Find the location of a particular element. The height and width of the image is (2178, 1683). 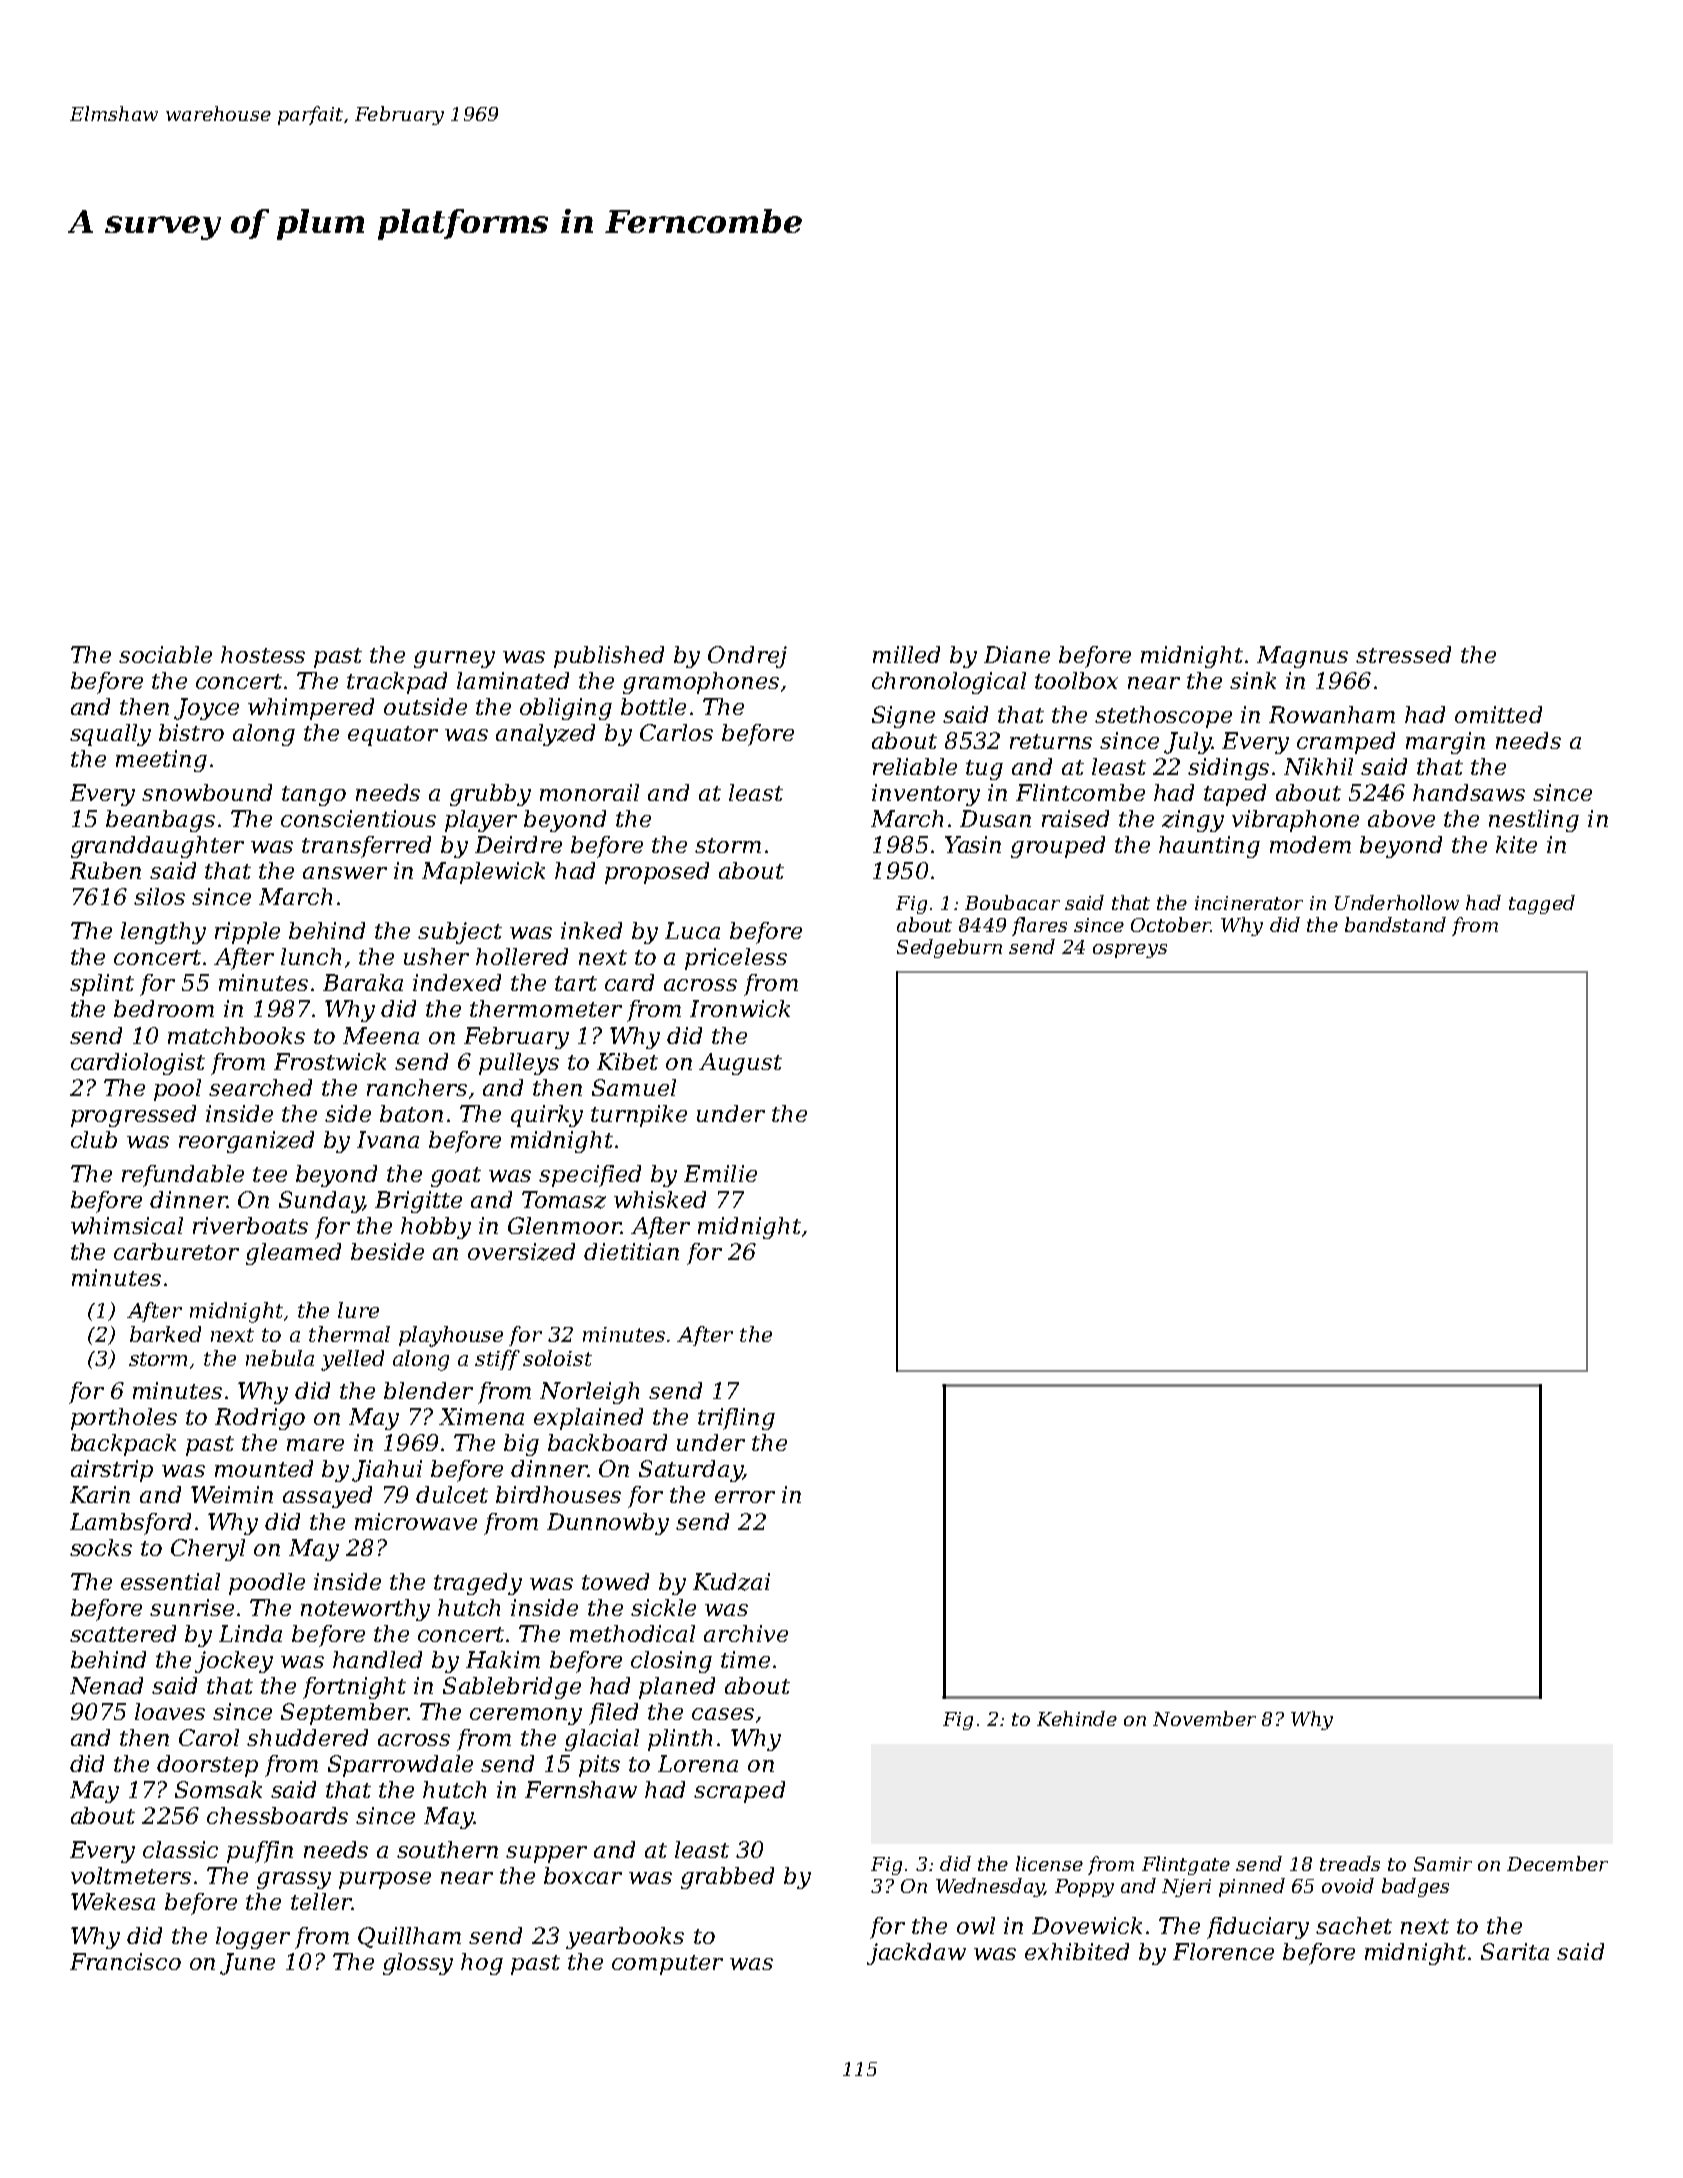

stressed is located at coordinates (1403, 654).
